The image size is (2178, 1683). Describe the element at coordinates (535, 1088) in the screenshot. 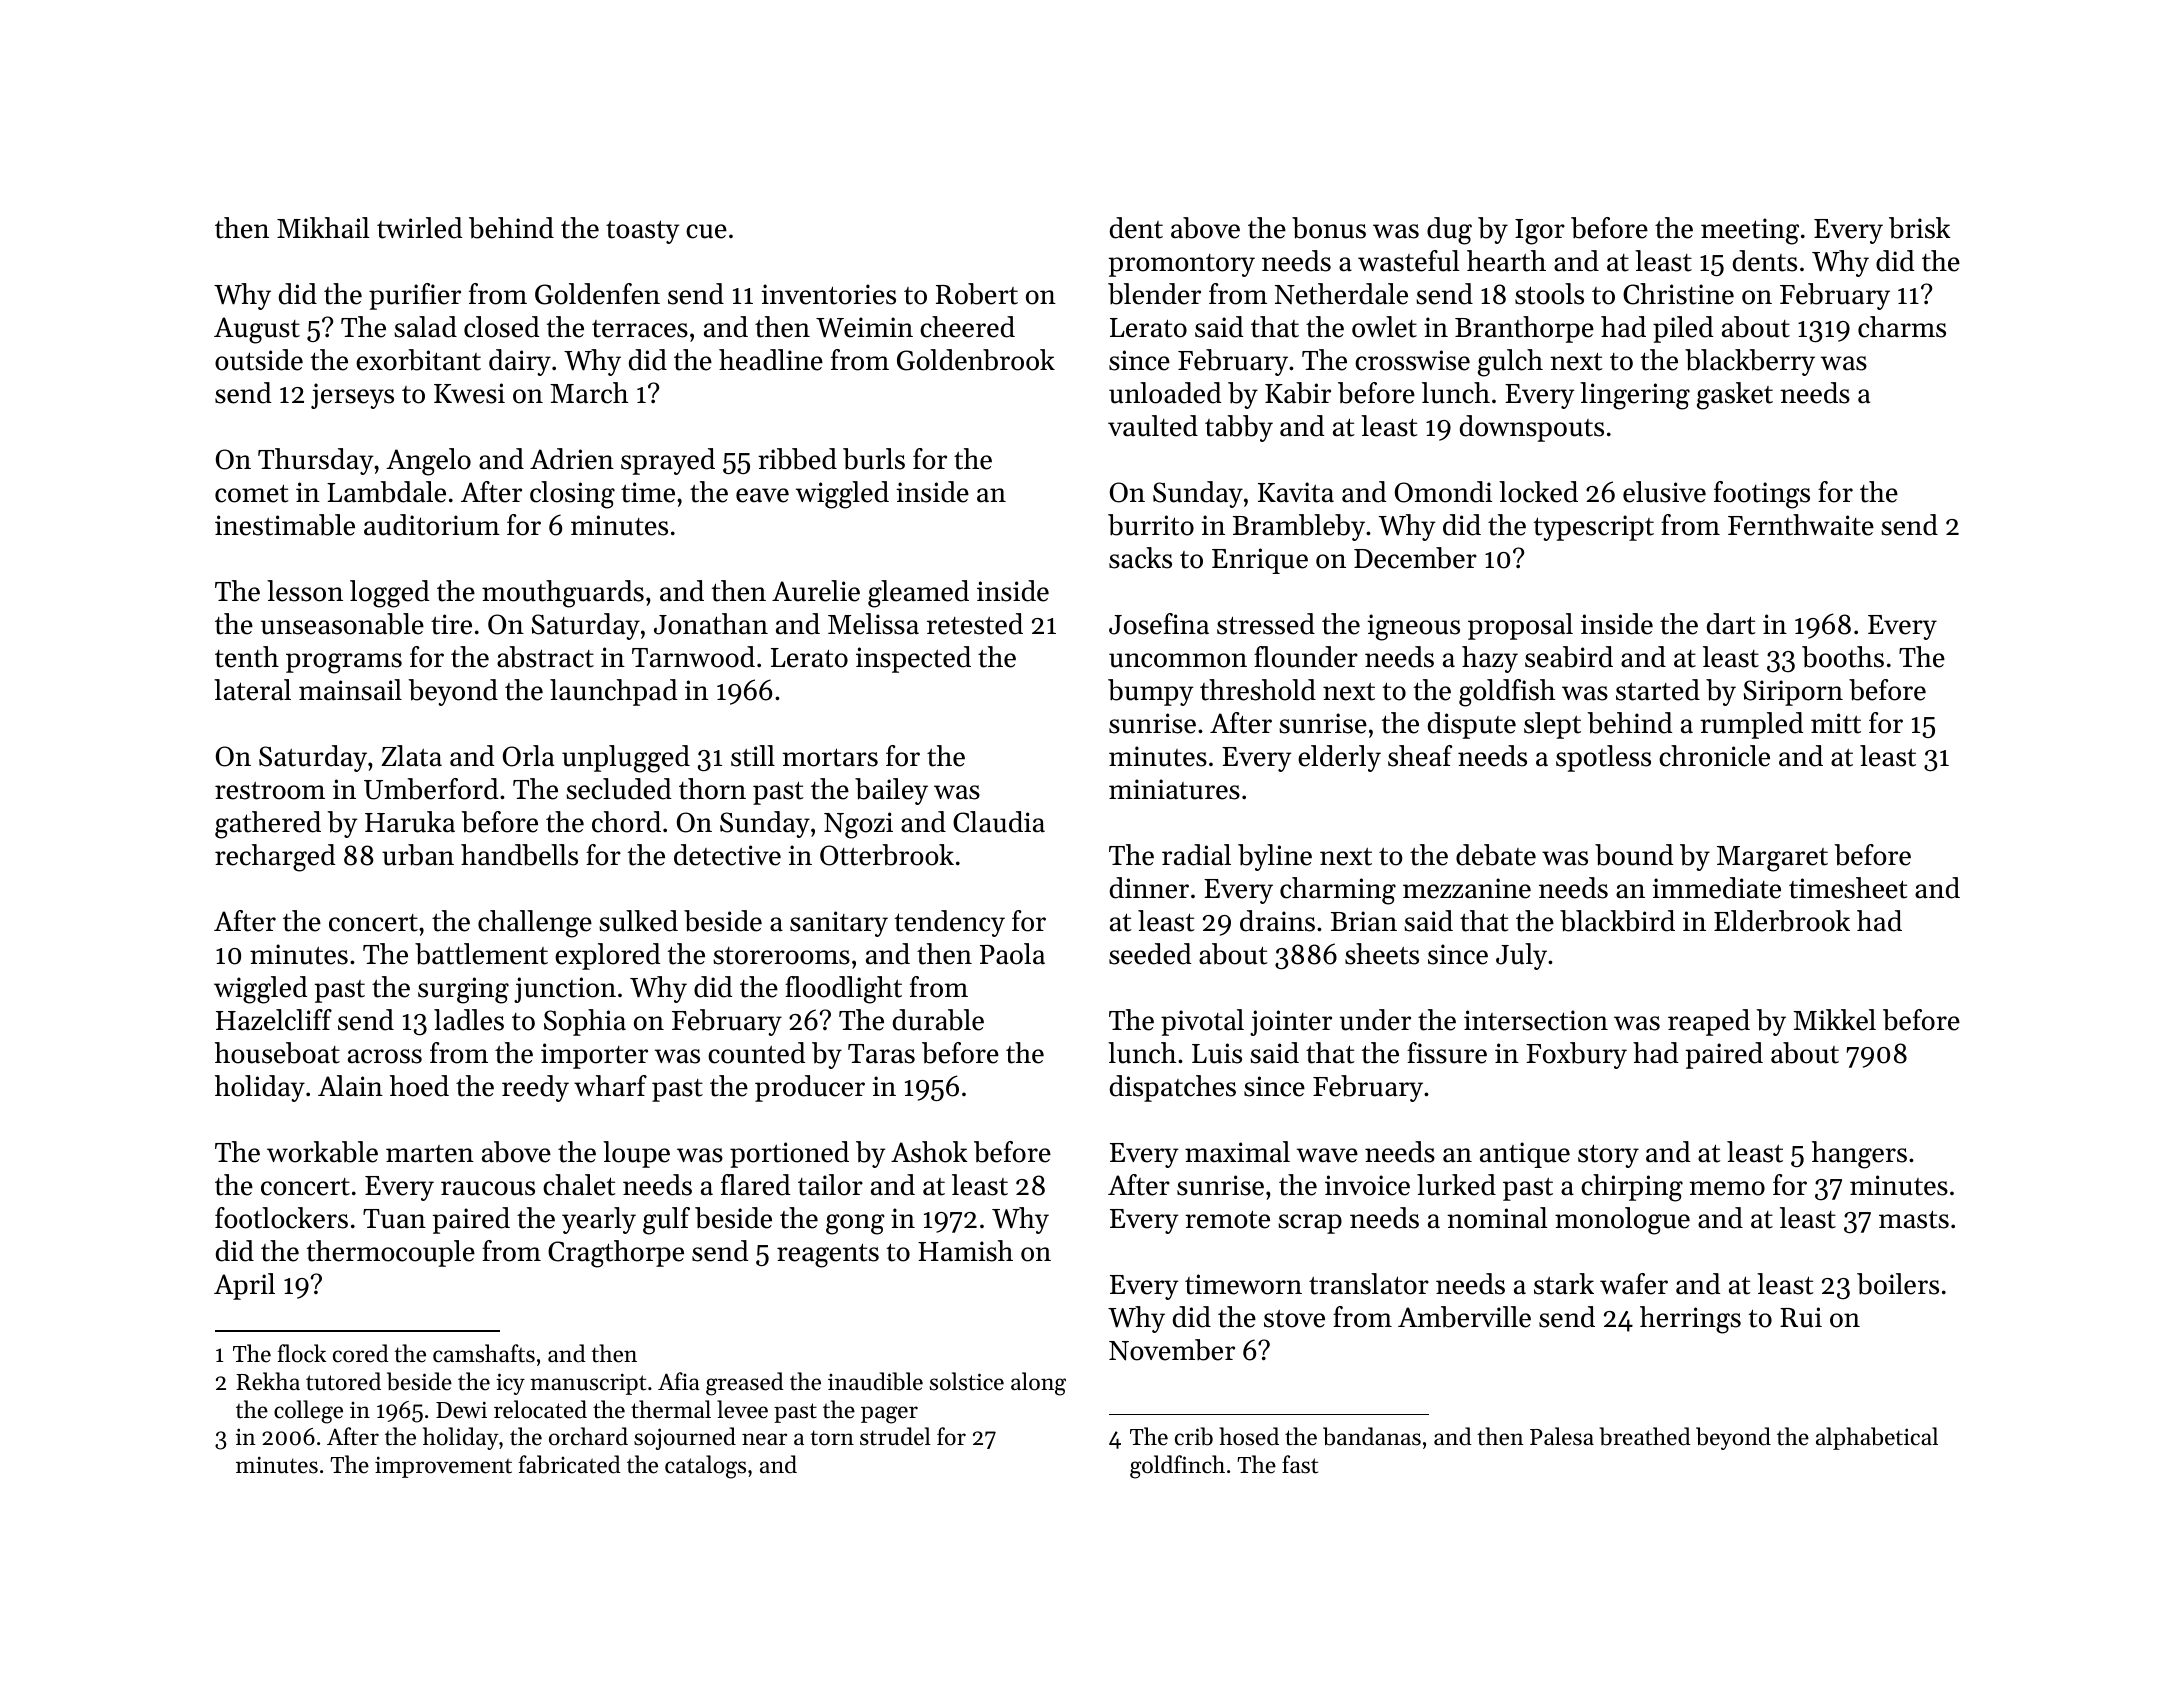

I see `reedy` at that location.
